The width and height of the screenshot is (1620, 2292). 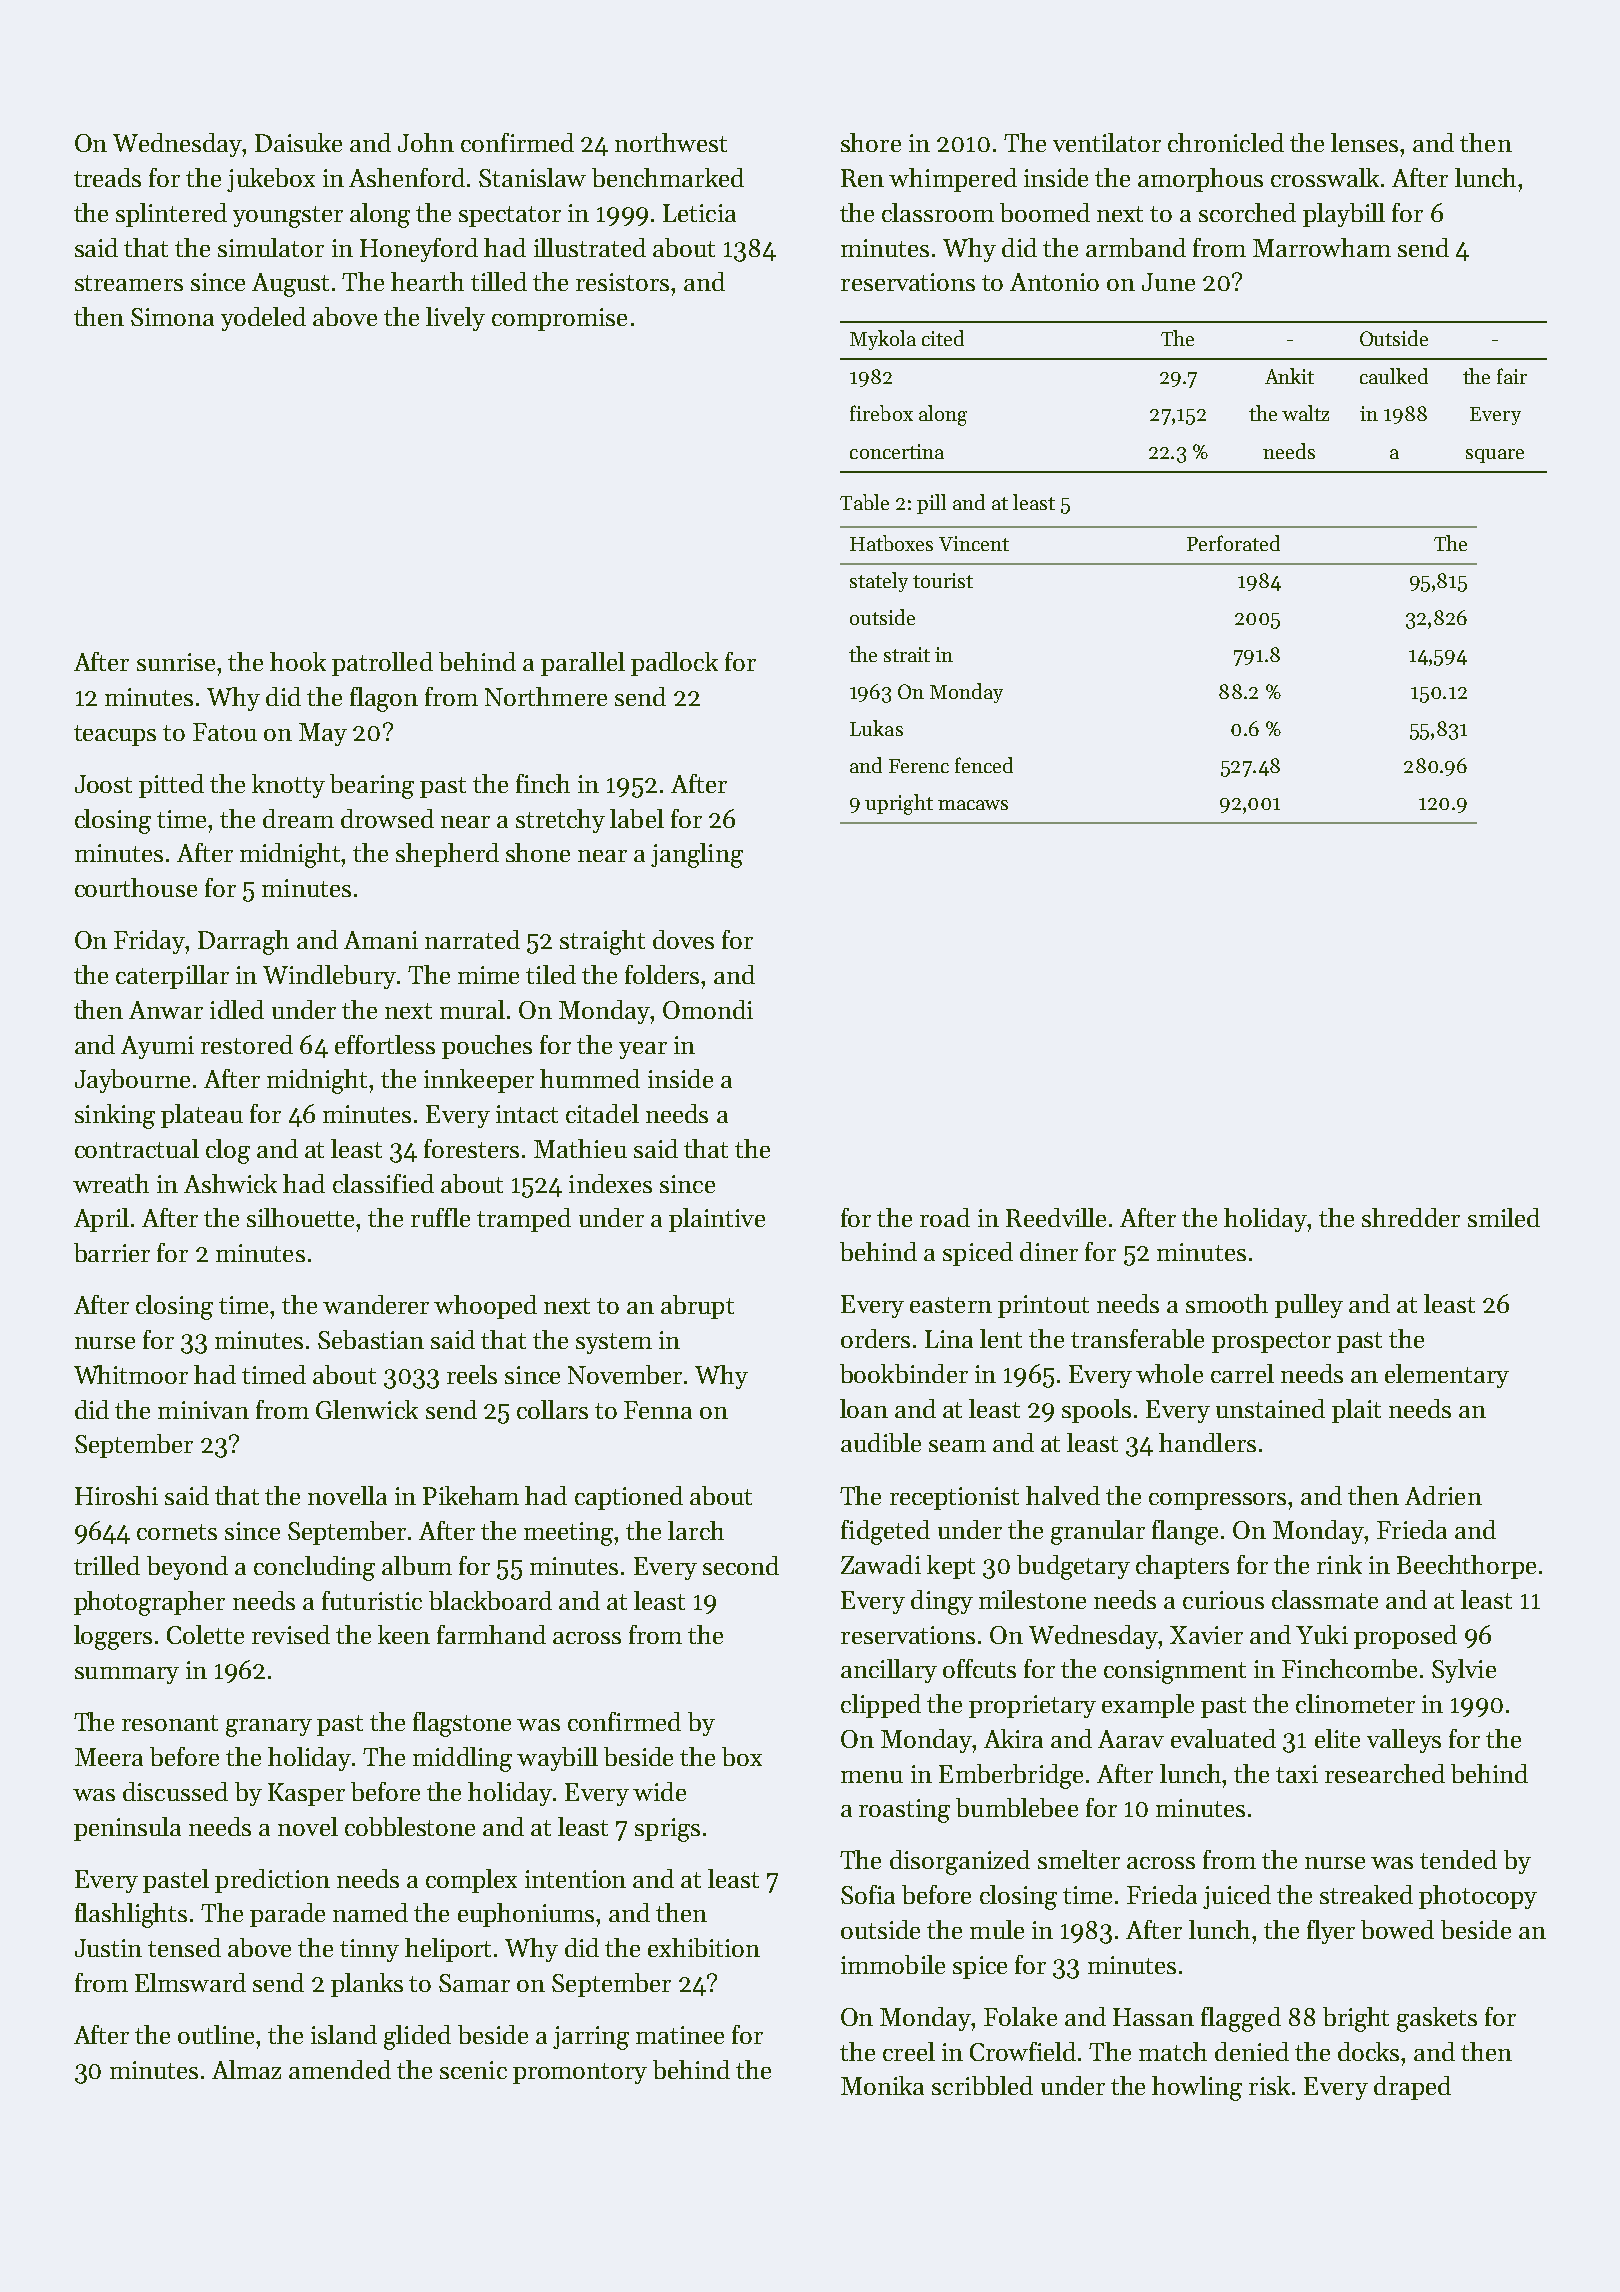 I want to click on plaintive, so click(x=717, y=1220).
